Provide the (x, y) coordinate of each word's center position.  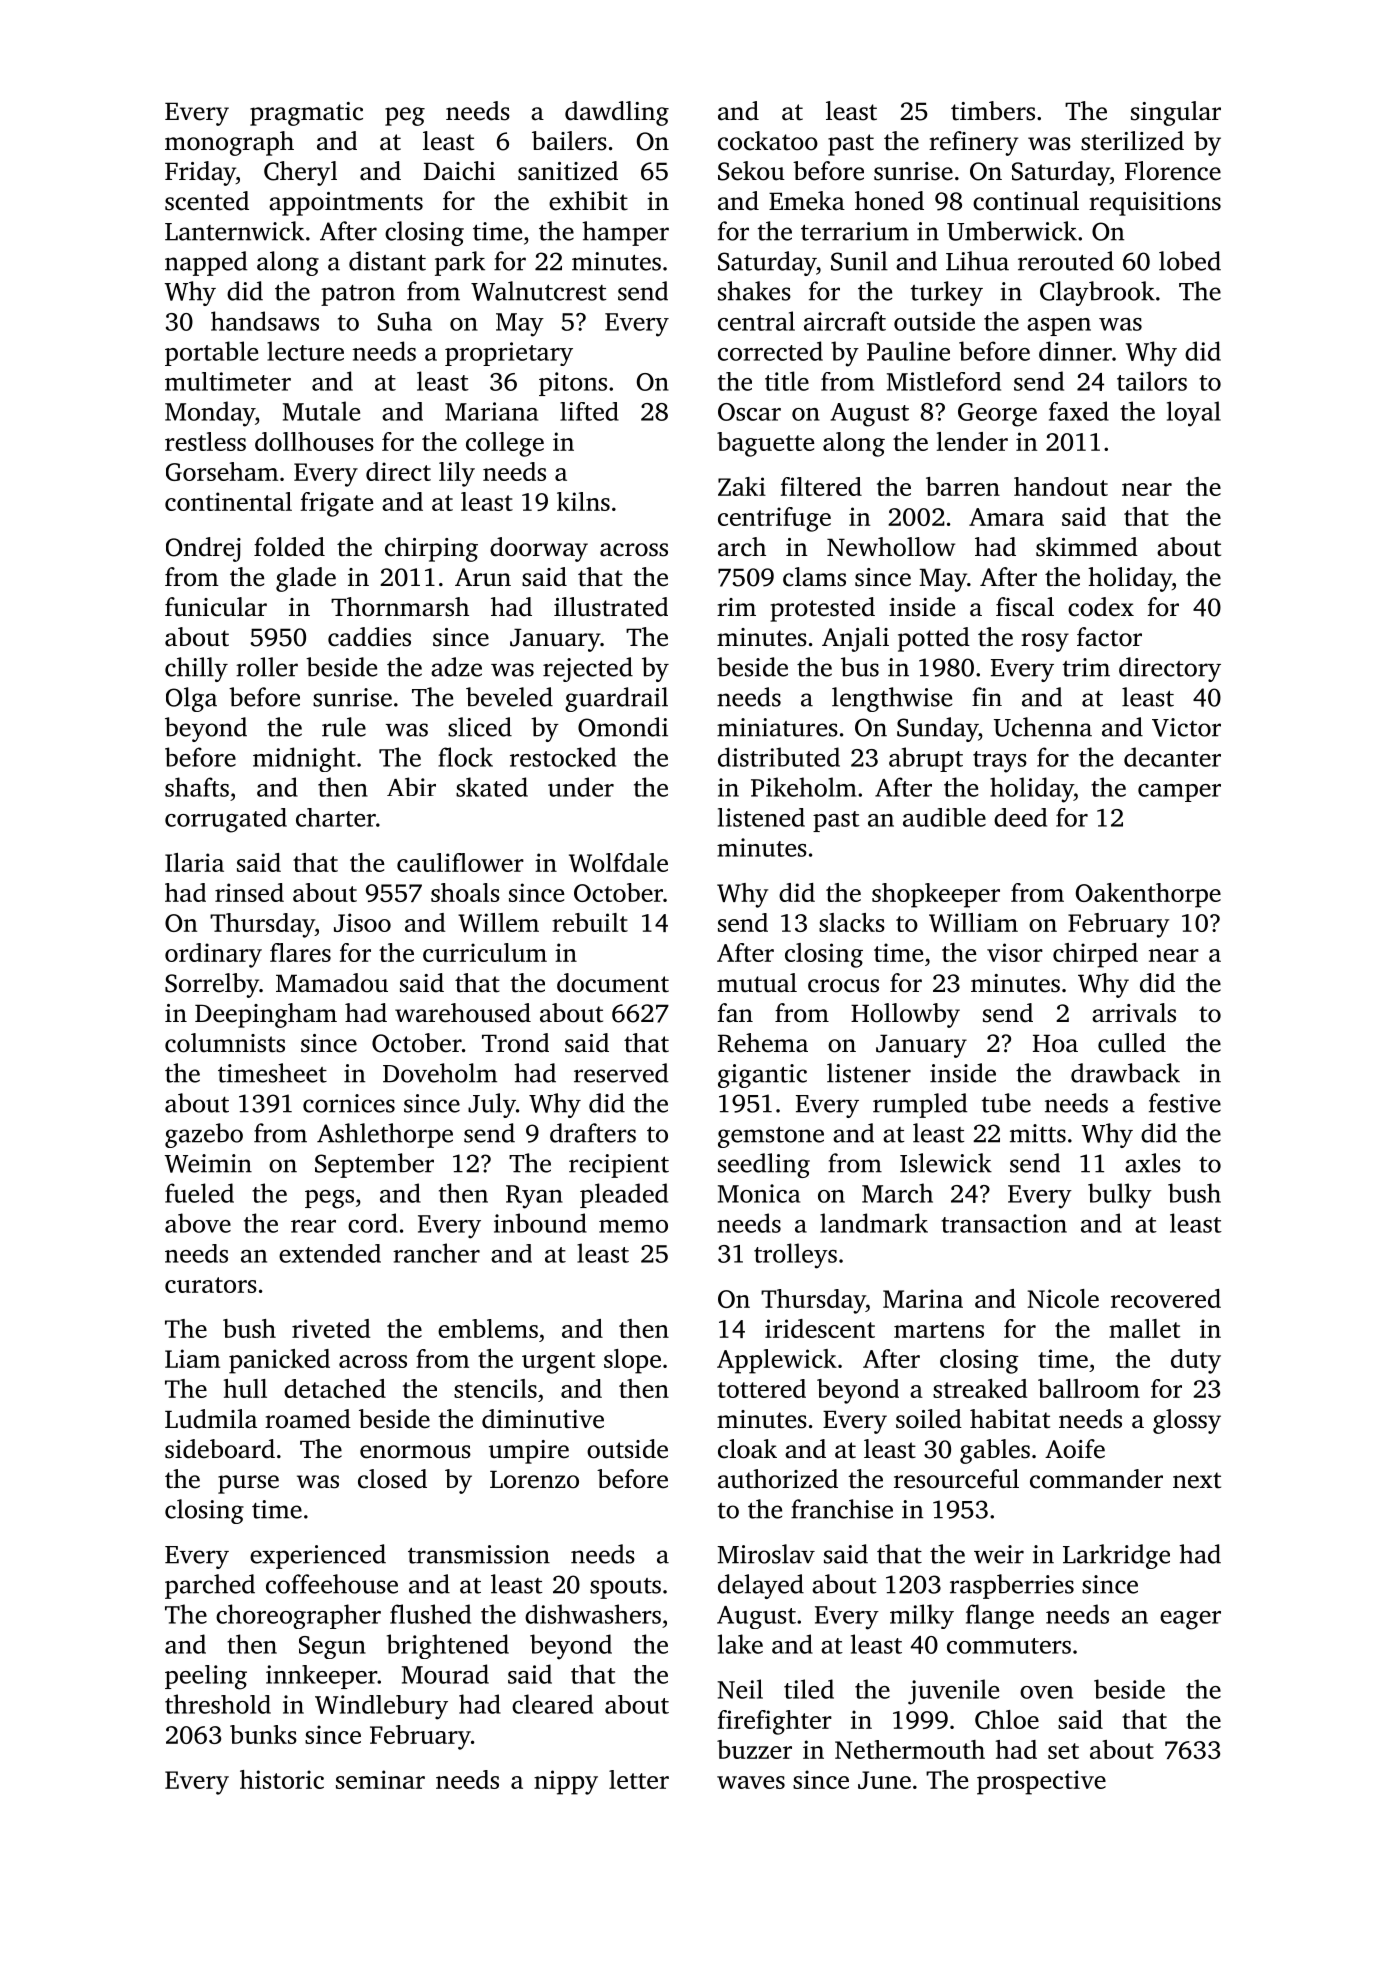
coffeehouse (332, 1584)
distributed (779, 757)
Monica (759, 1193)
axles (1153, 1163)
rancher (436, 1253)
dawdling (617, 113)
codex (1101, 607)
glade (306, 579)
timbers (993, 111)
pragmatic (306, 114)
